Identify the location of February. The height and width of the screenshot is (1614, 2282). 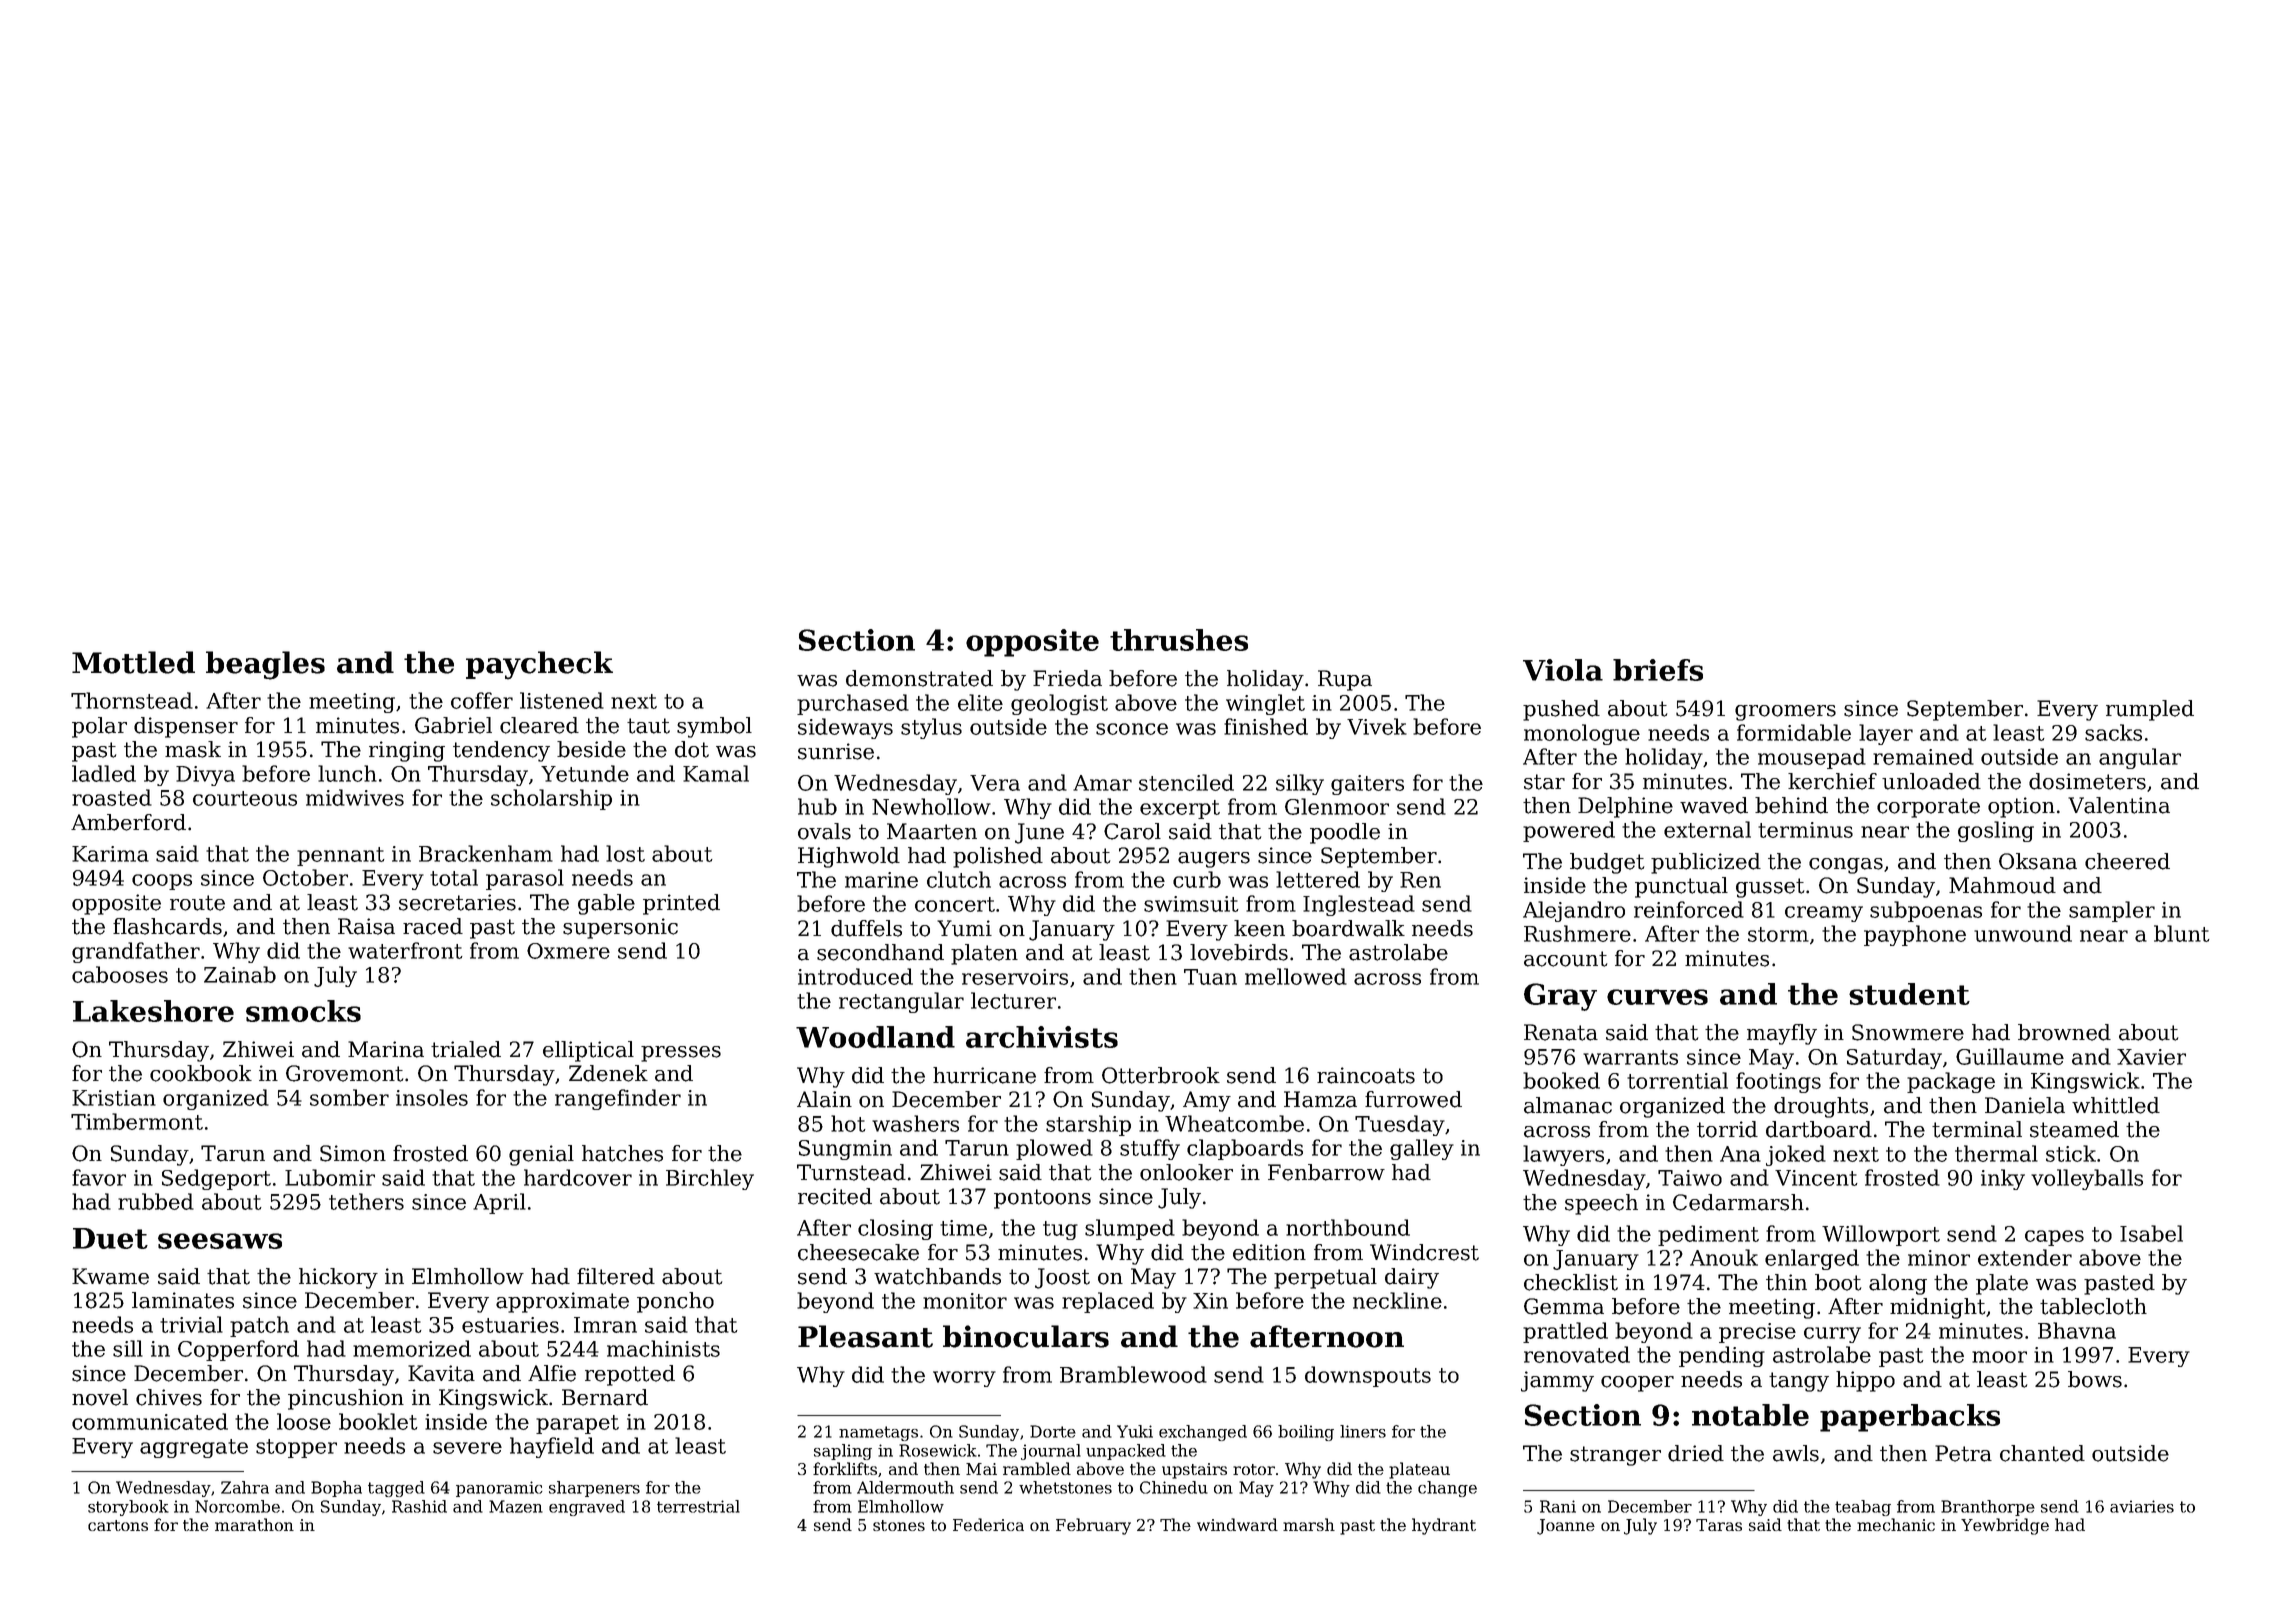
(1093, 1526).
